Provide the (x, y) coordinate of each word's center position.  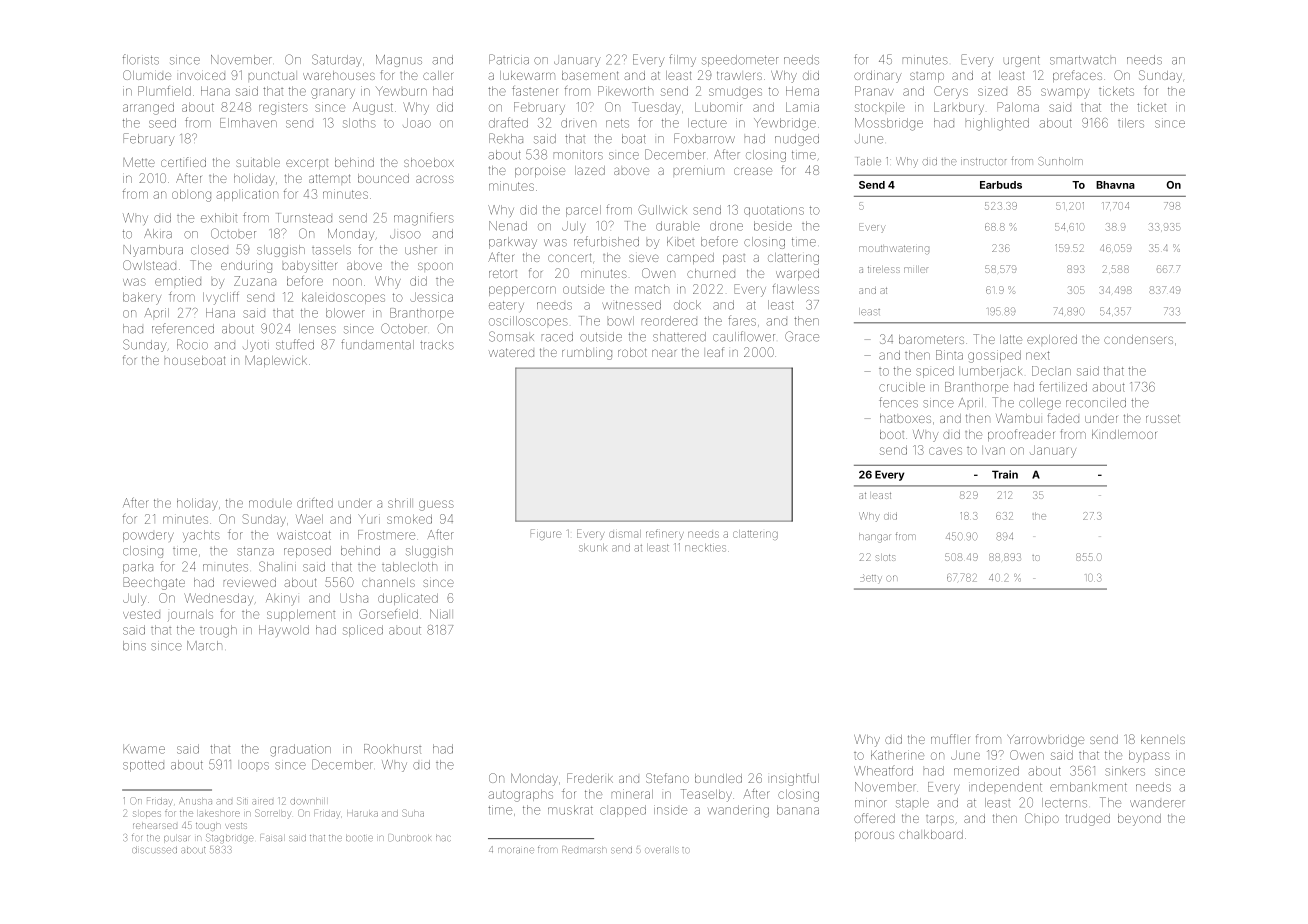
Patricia (509, 59)
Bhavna (1115, 185)
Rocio (192, 344)
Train (1005, 474)
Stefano (667, 778)
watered (511, 352)
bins (134, 646)
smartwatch (1083, 60)
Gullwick (662, 210)
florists (141, 59)
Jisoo (405, 235)
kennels (1163, 739)
